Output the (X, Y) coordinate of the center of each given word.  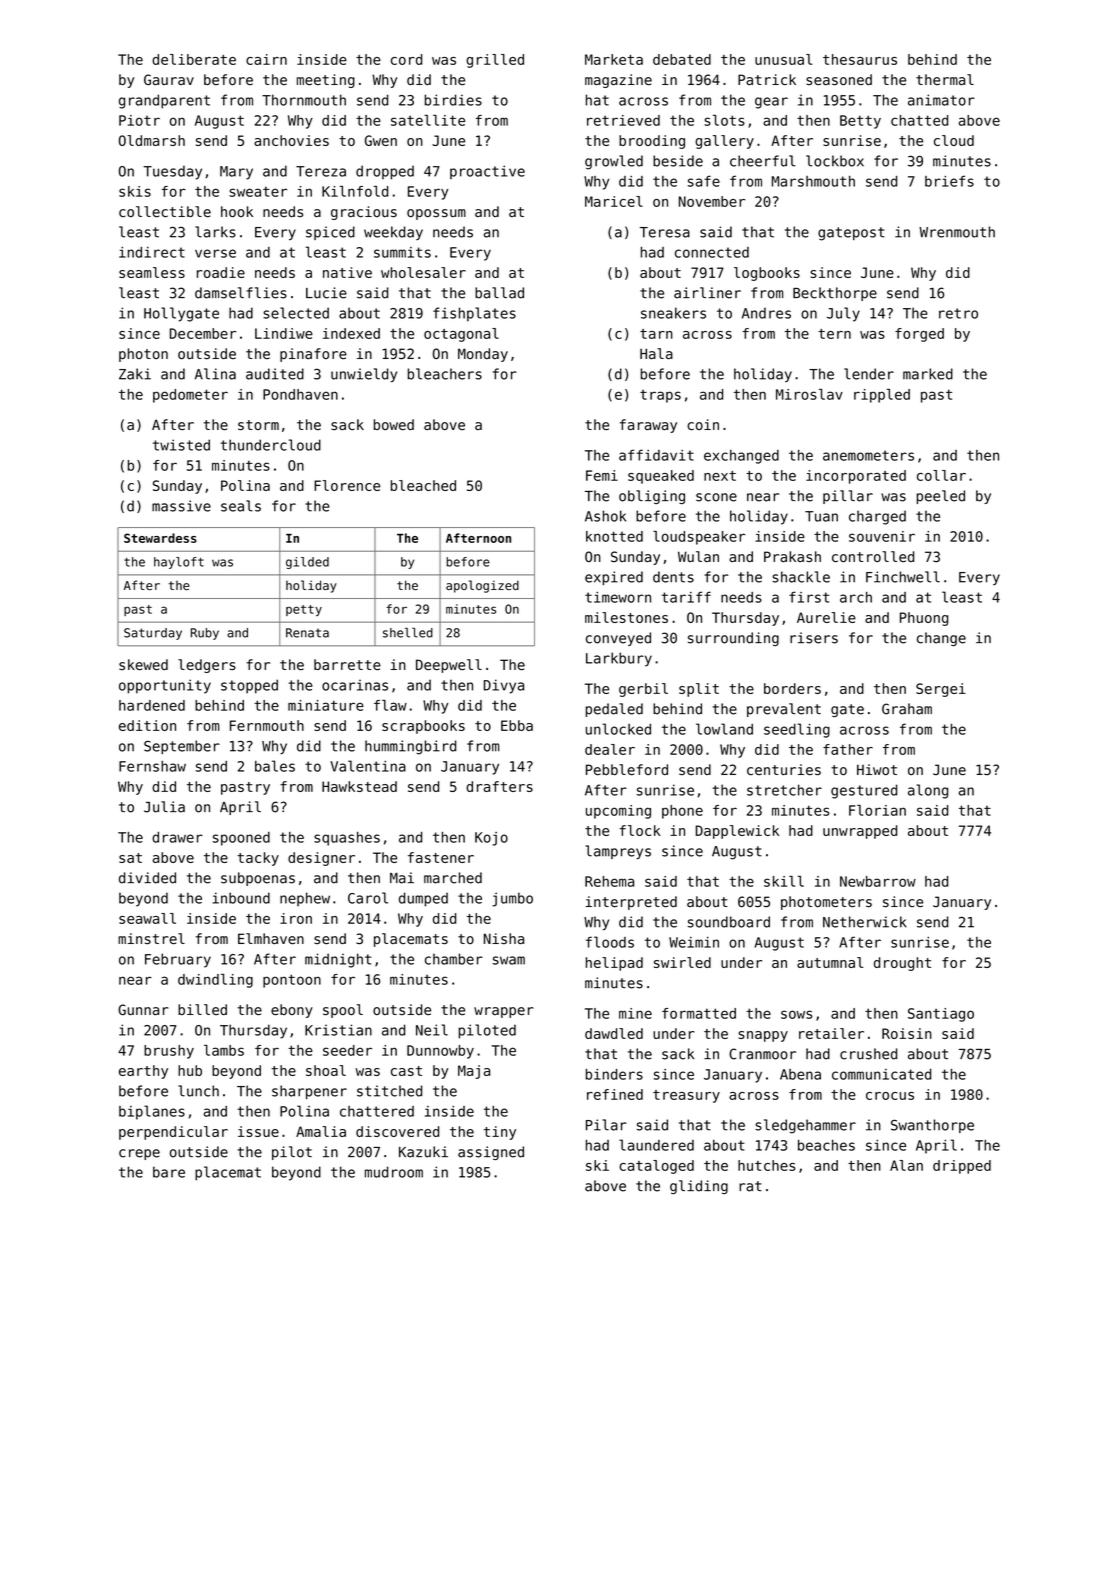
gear (771, 103)
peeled (941, 497)
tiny (500, 1133)
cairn (266, 59)
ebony (292, 1011)
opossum (436, 214)
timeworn (618, 597)
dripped (962, 1167)
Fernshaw (152, 766)
